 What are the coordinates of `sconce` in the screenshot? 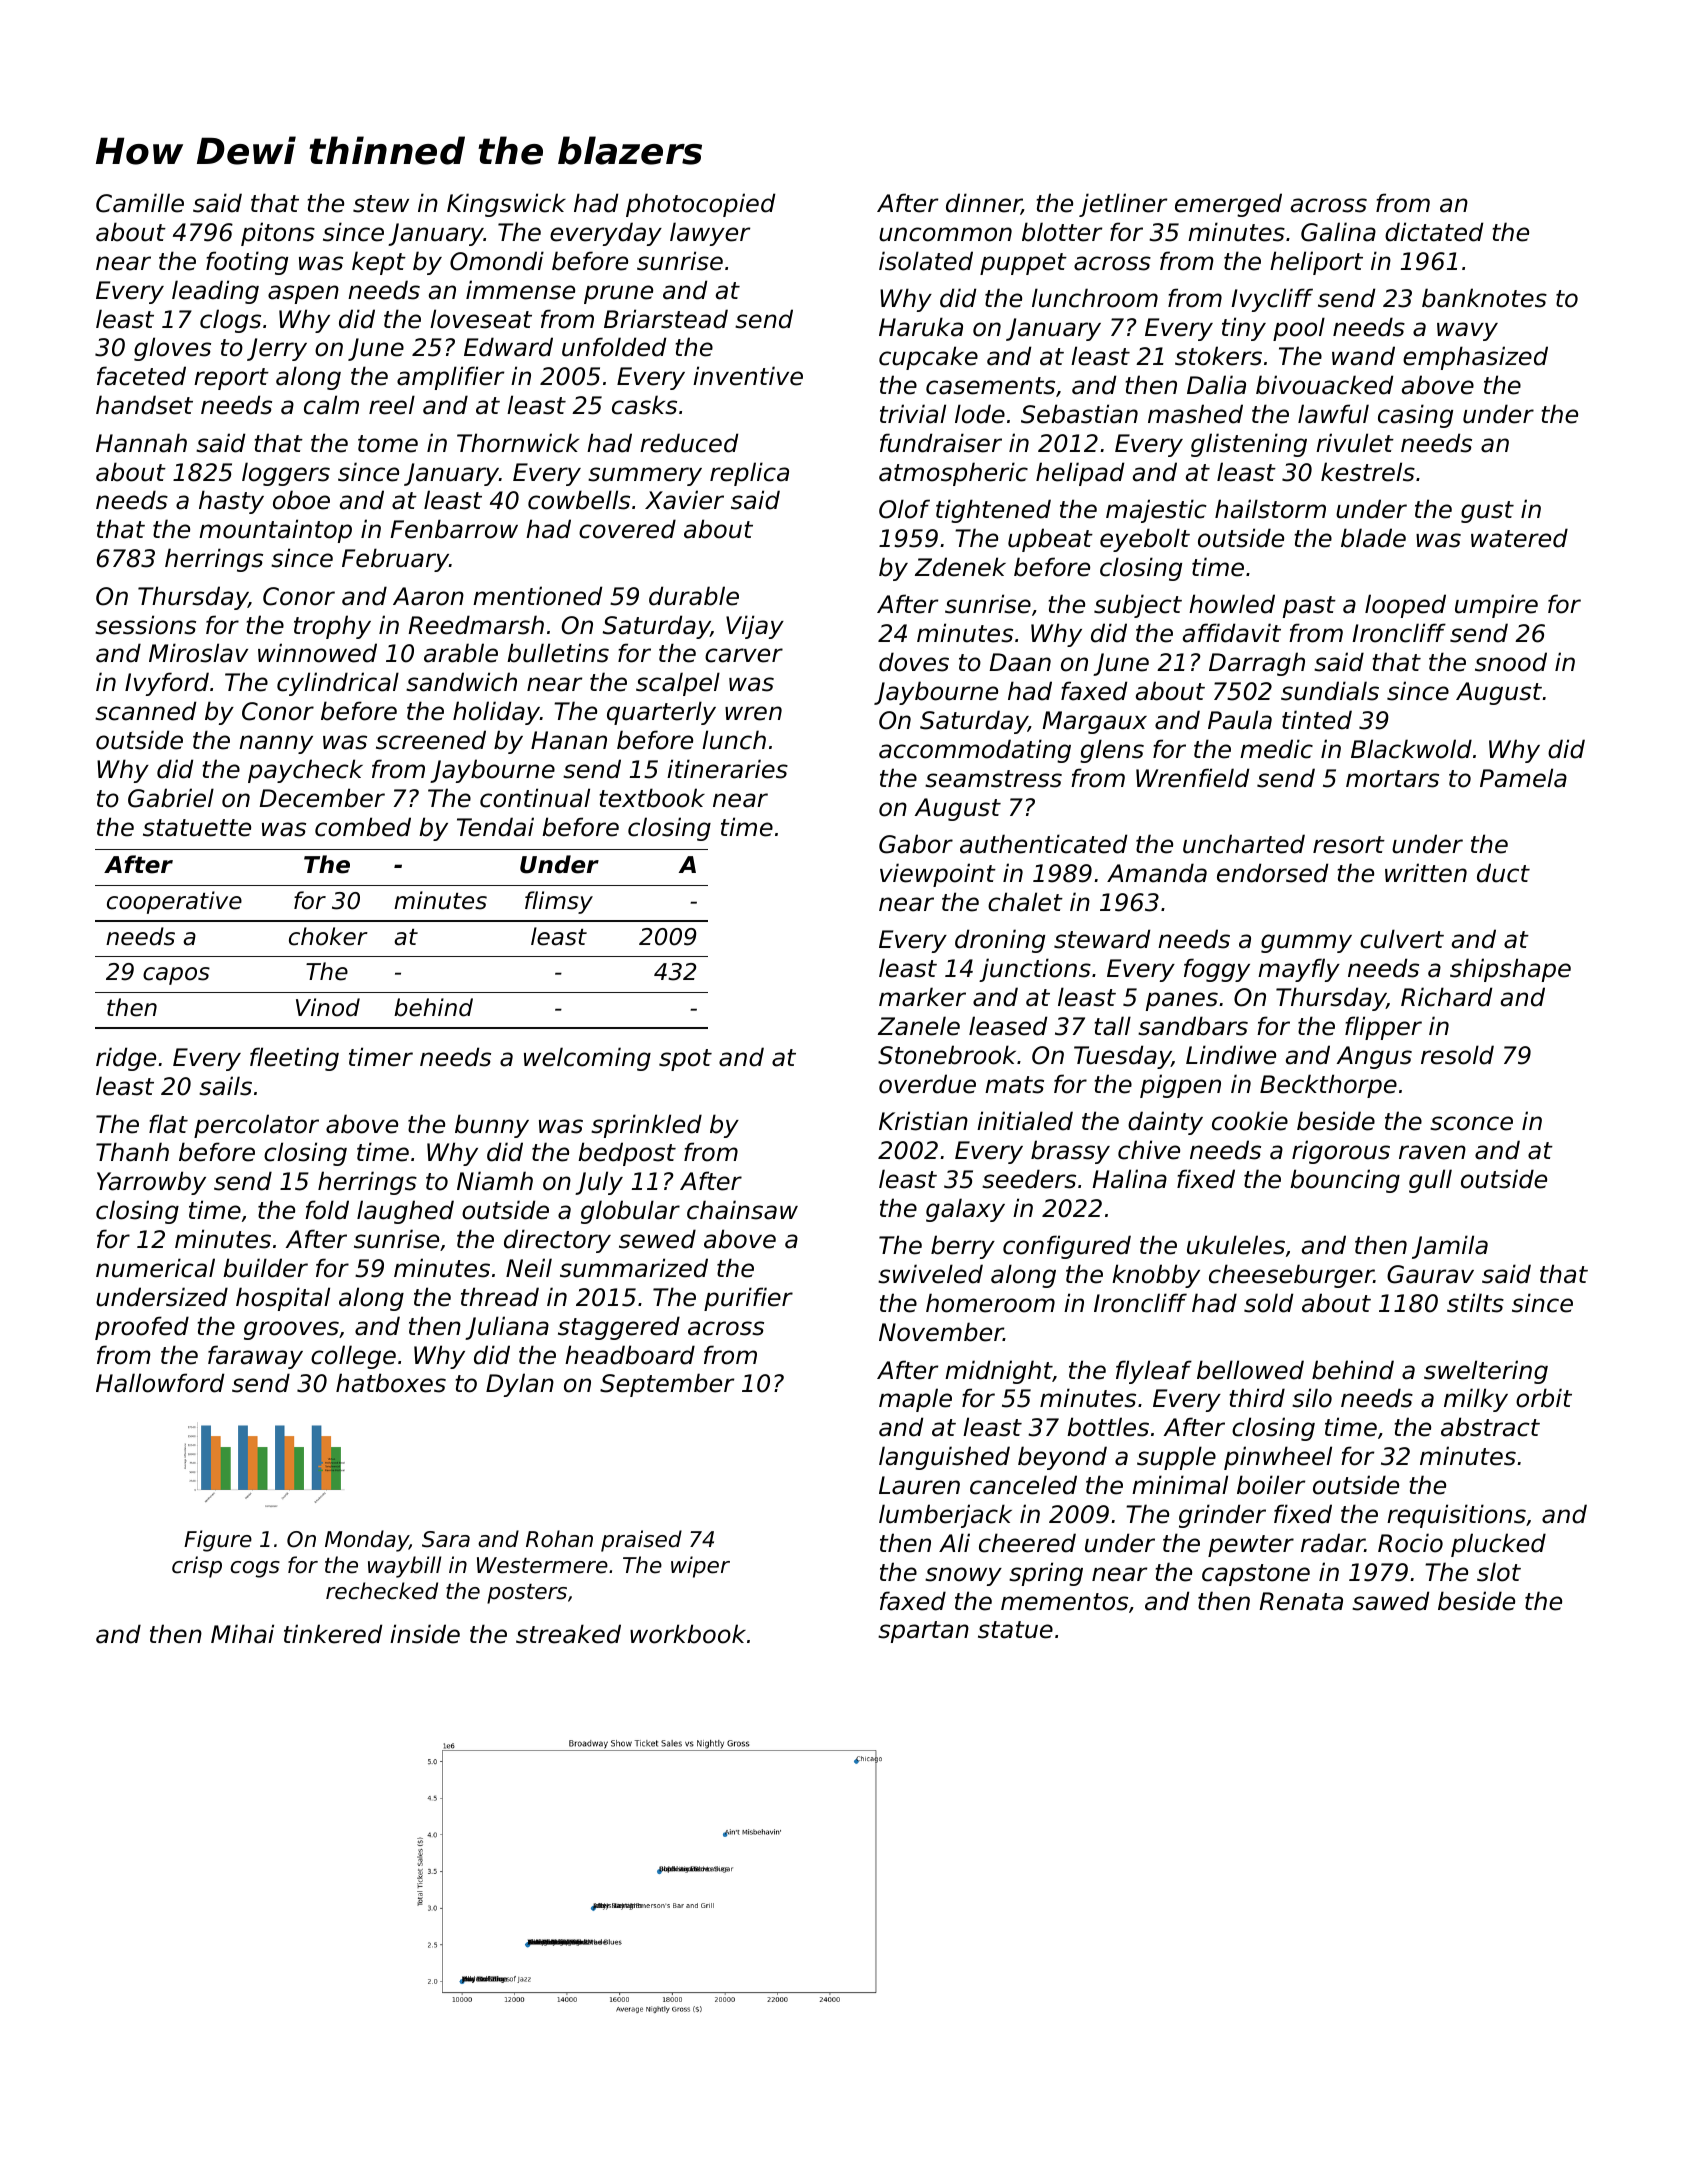 It's located at (1471, 1123).
